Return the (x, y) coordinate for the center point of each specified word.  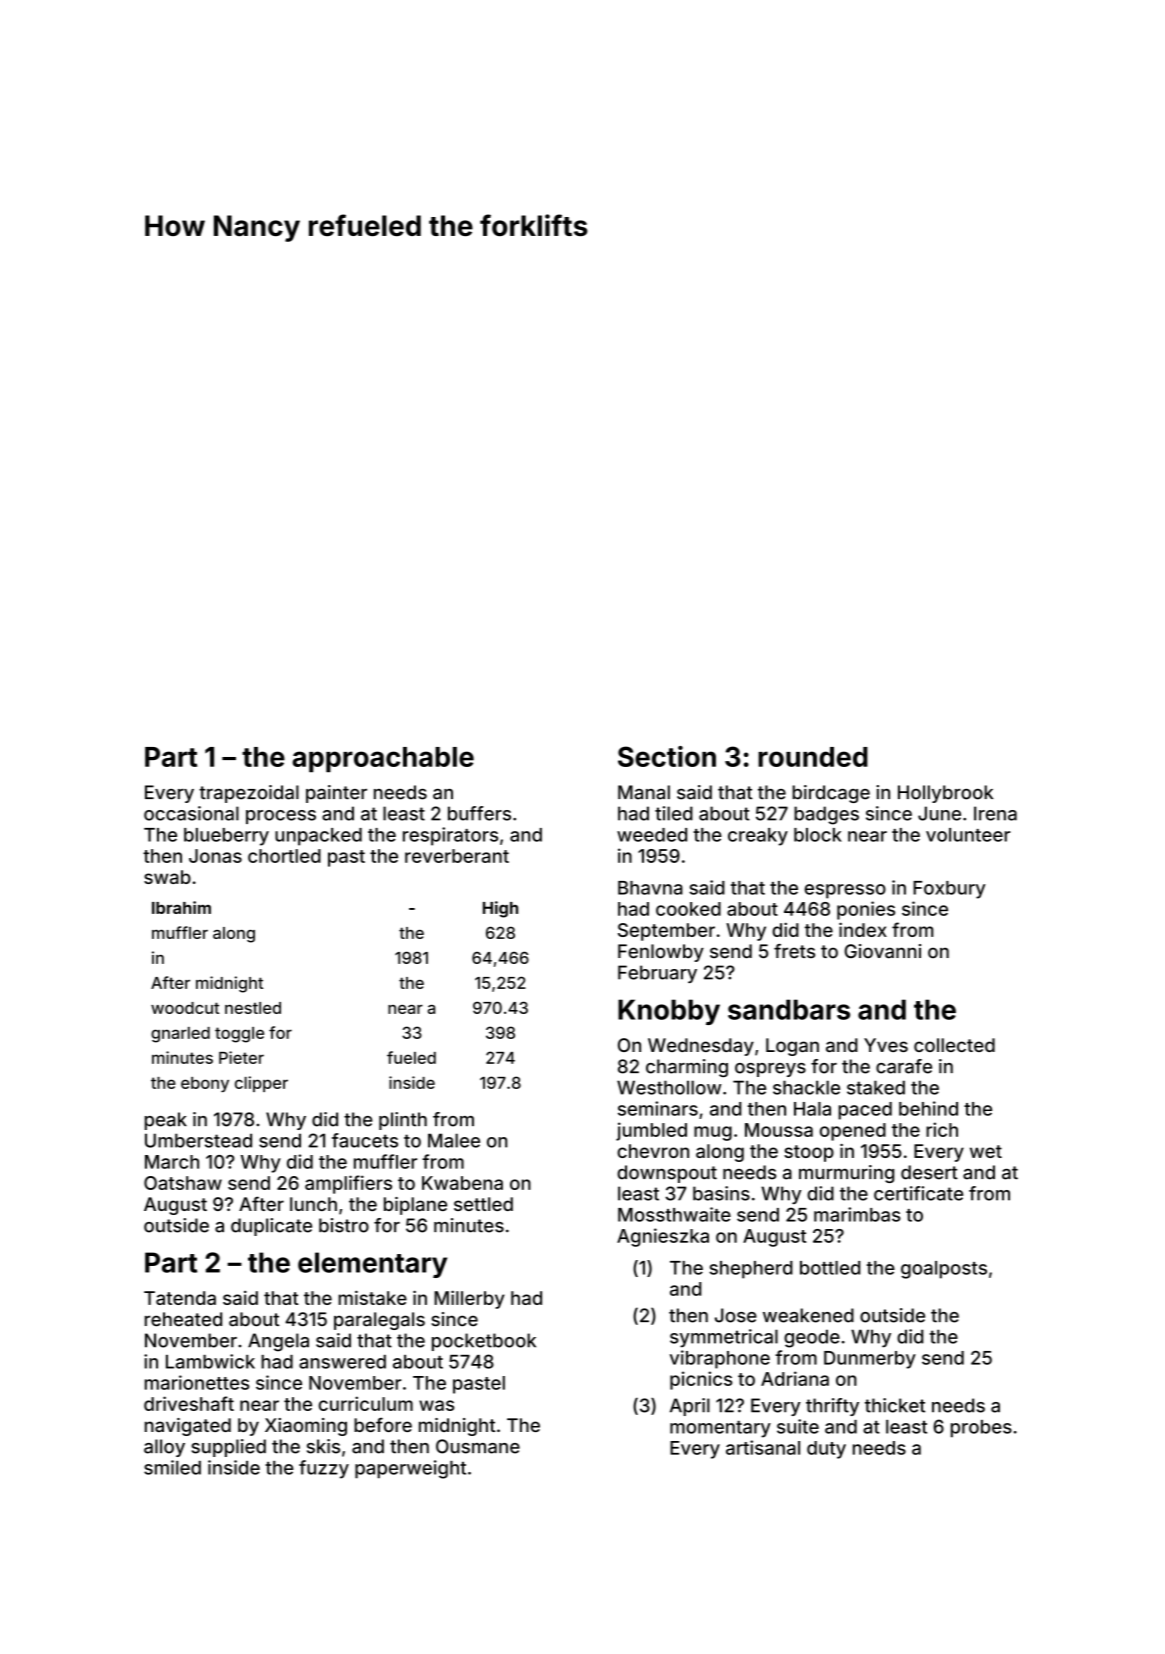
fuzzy (324, 1469)
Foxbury (949, 890)
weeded (652, 835)
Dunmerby (870, 1360)
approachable (383, 759)
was (436, 1405)
